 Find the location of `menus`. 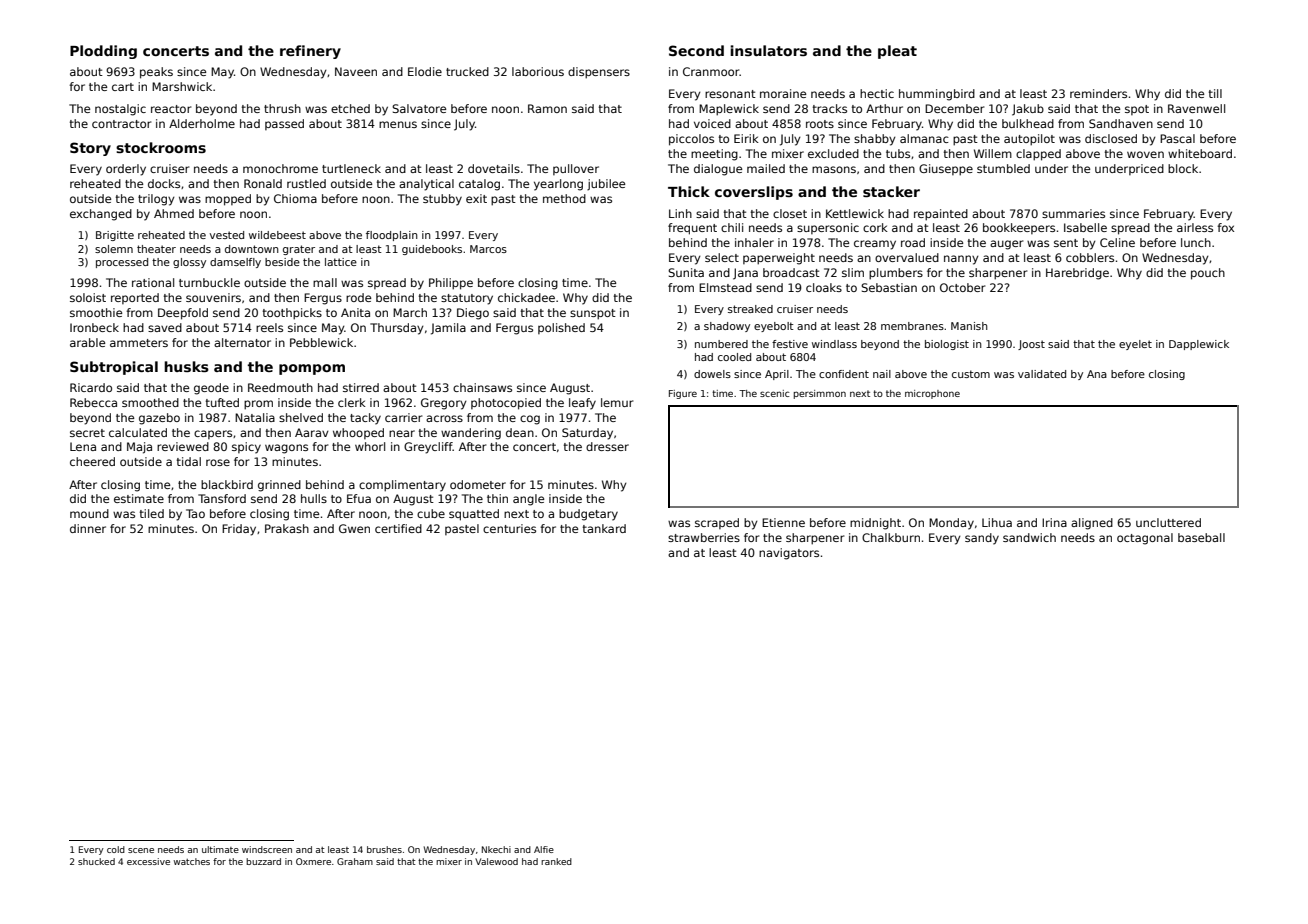

menus is located at coordinates (398, 124).
